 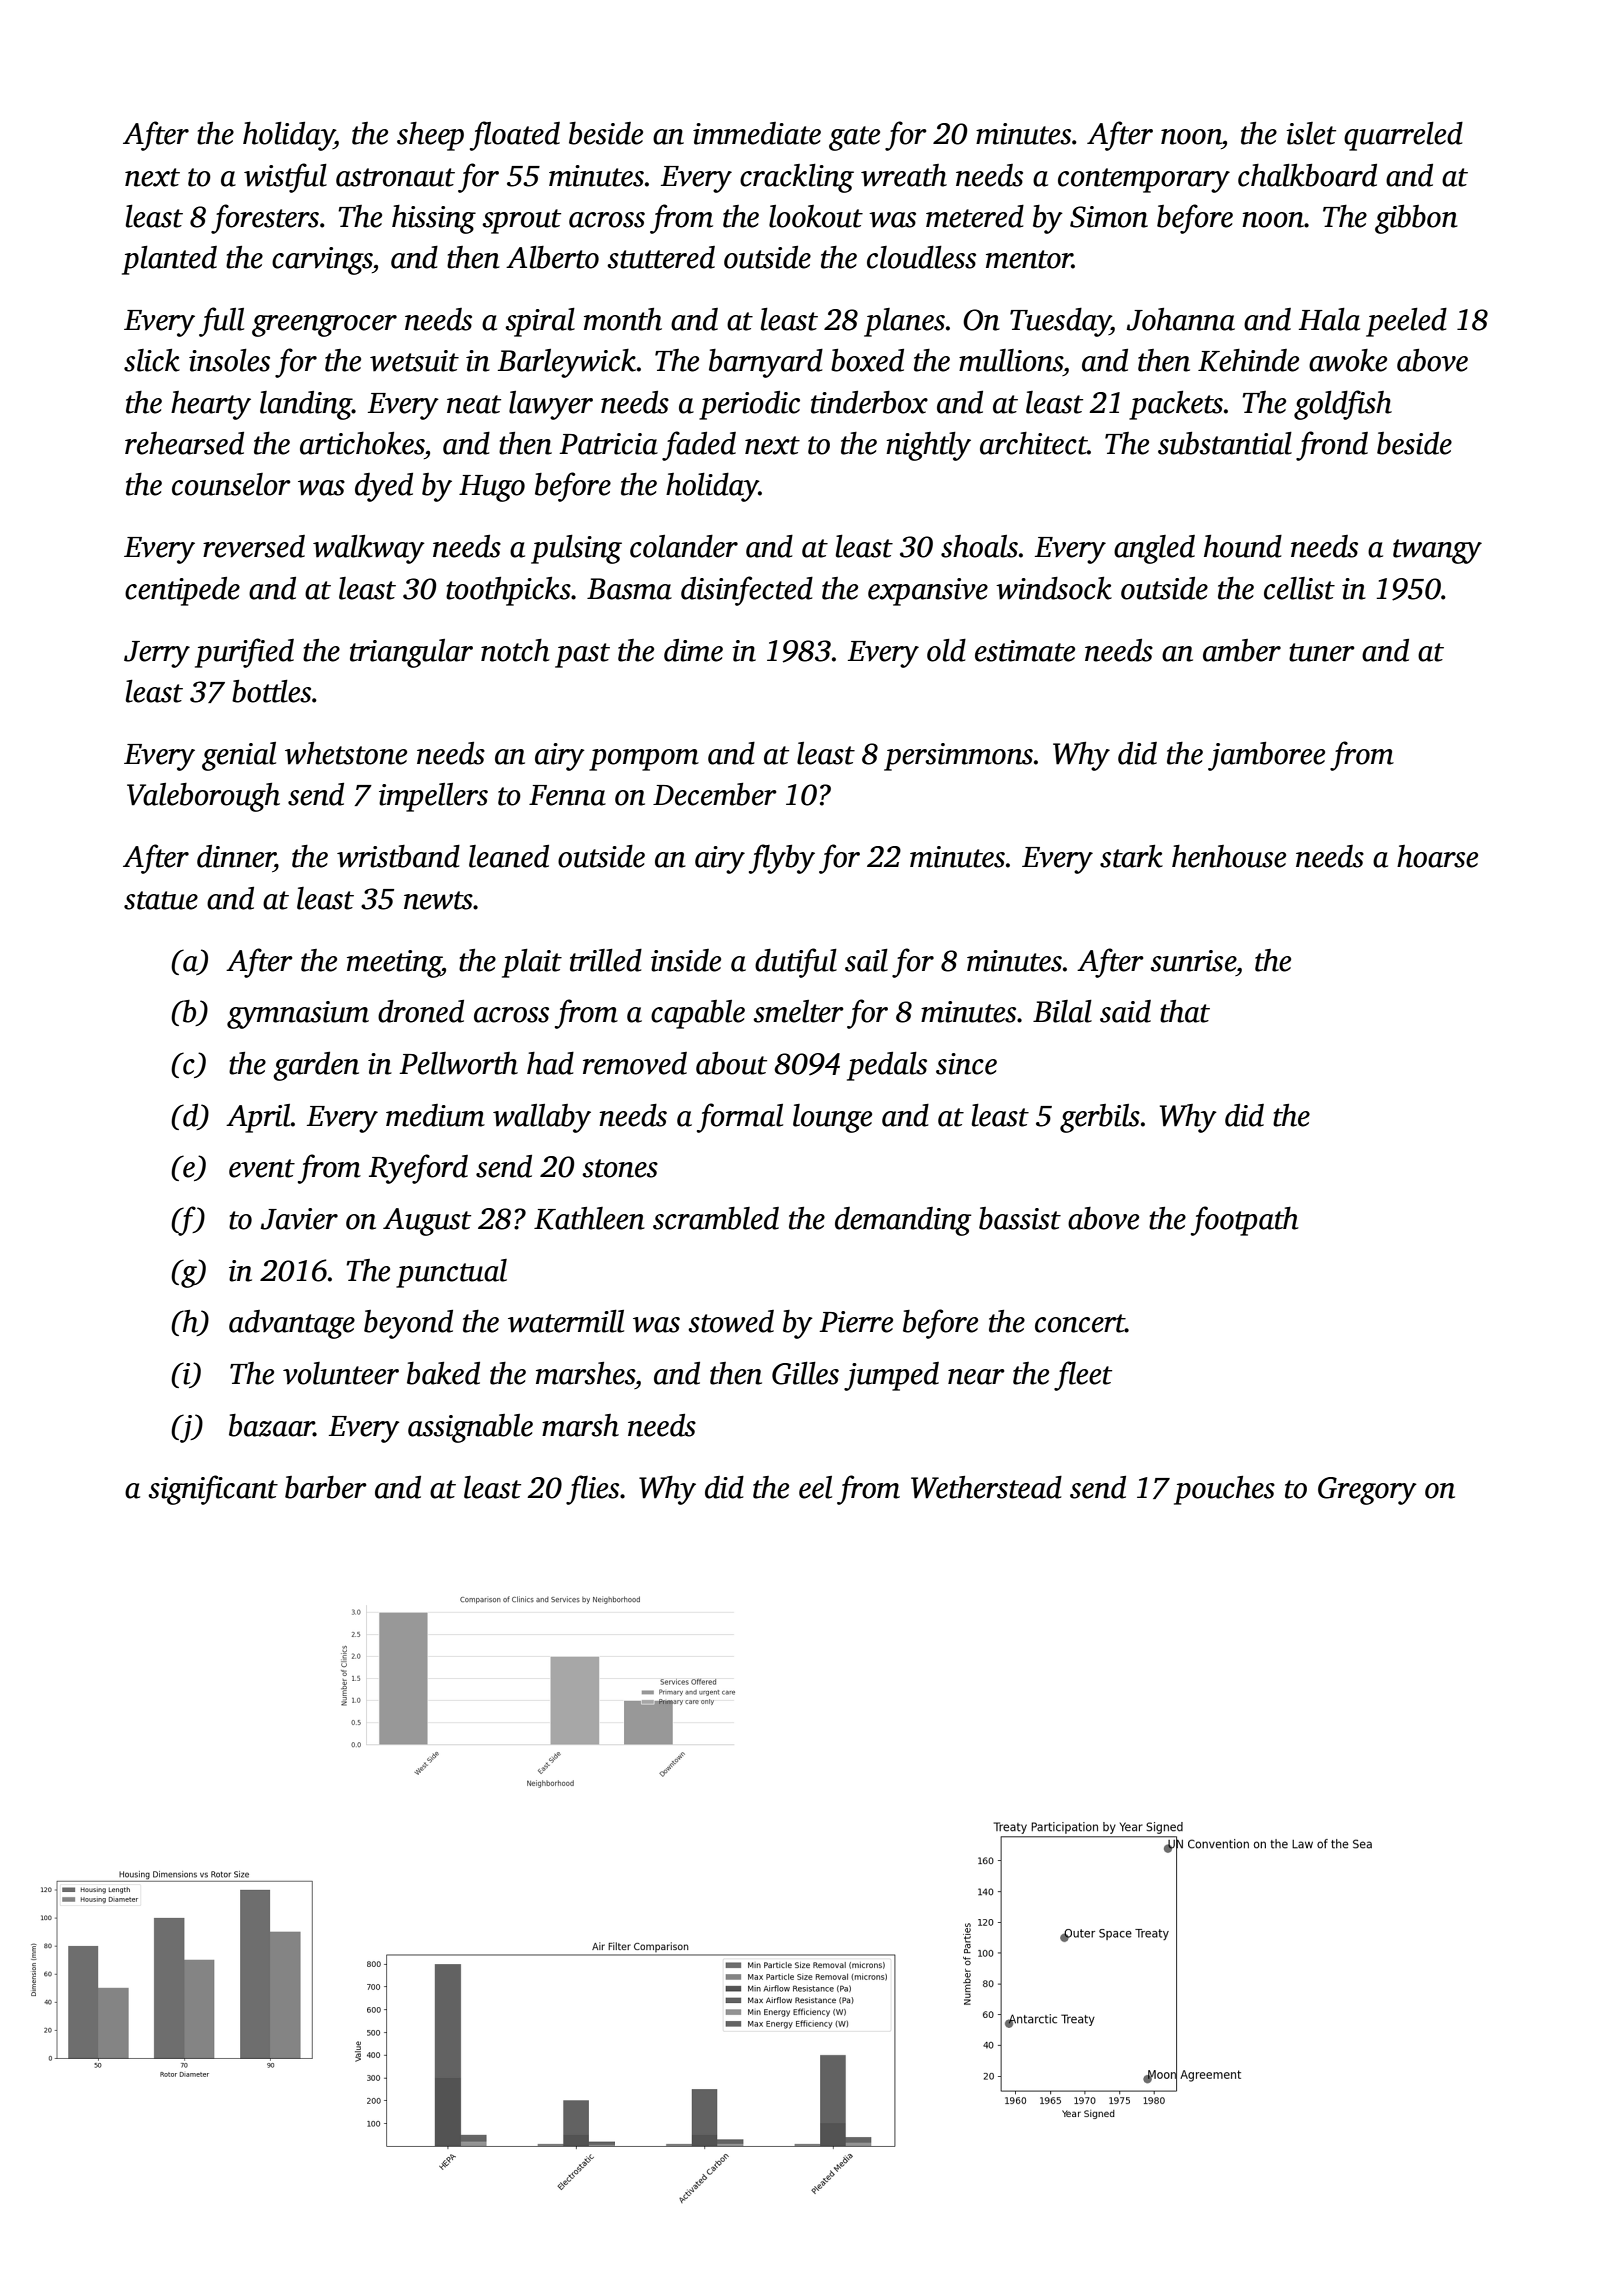 What do you see at coordinates (411, 653) in the page?
I see `triangular` at bounding box center [411, 653].
